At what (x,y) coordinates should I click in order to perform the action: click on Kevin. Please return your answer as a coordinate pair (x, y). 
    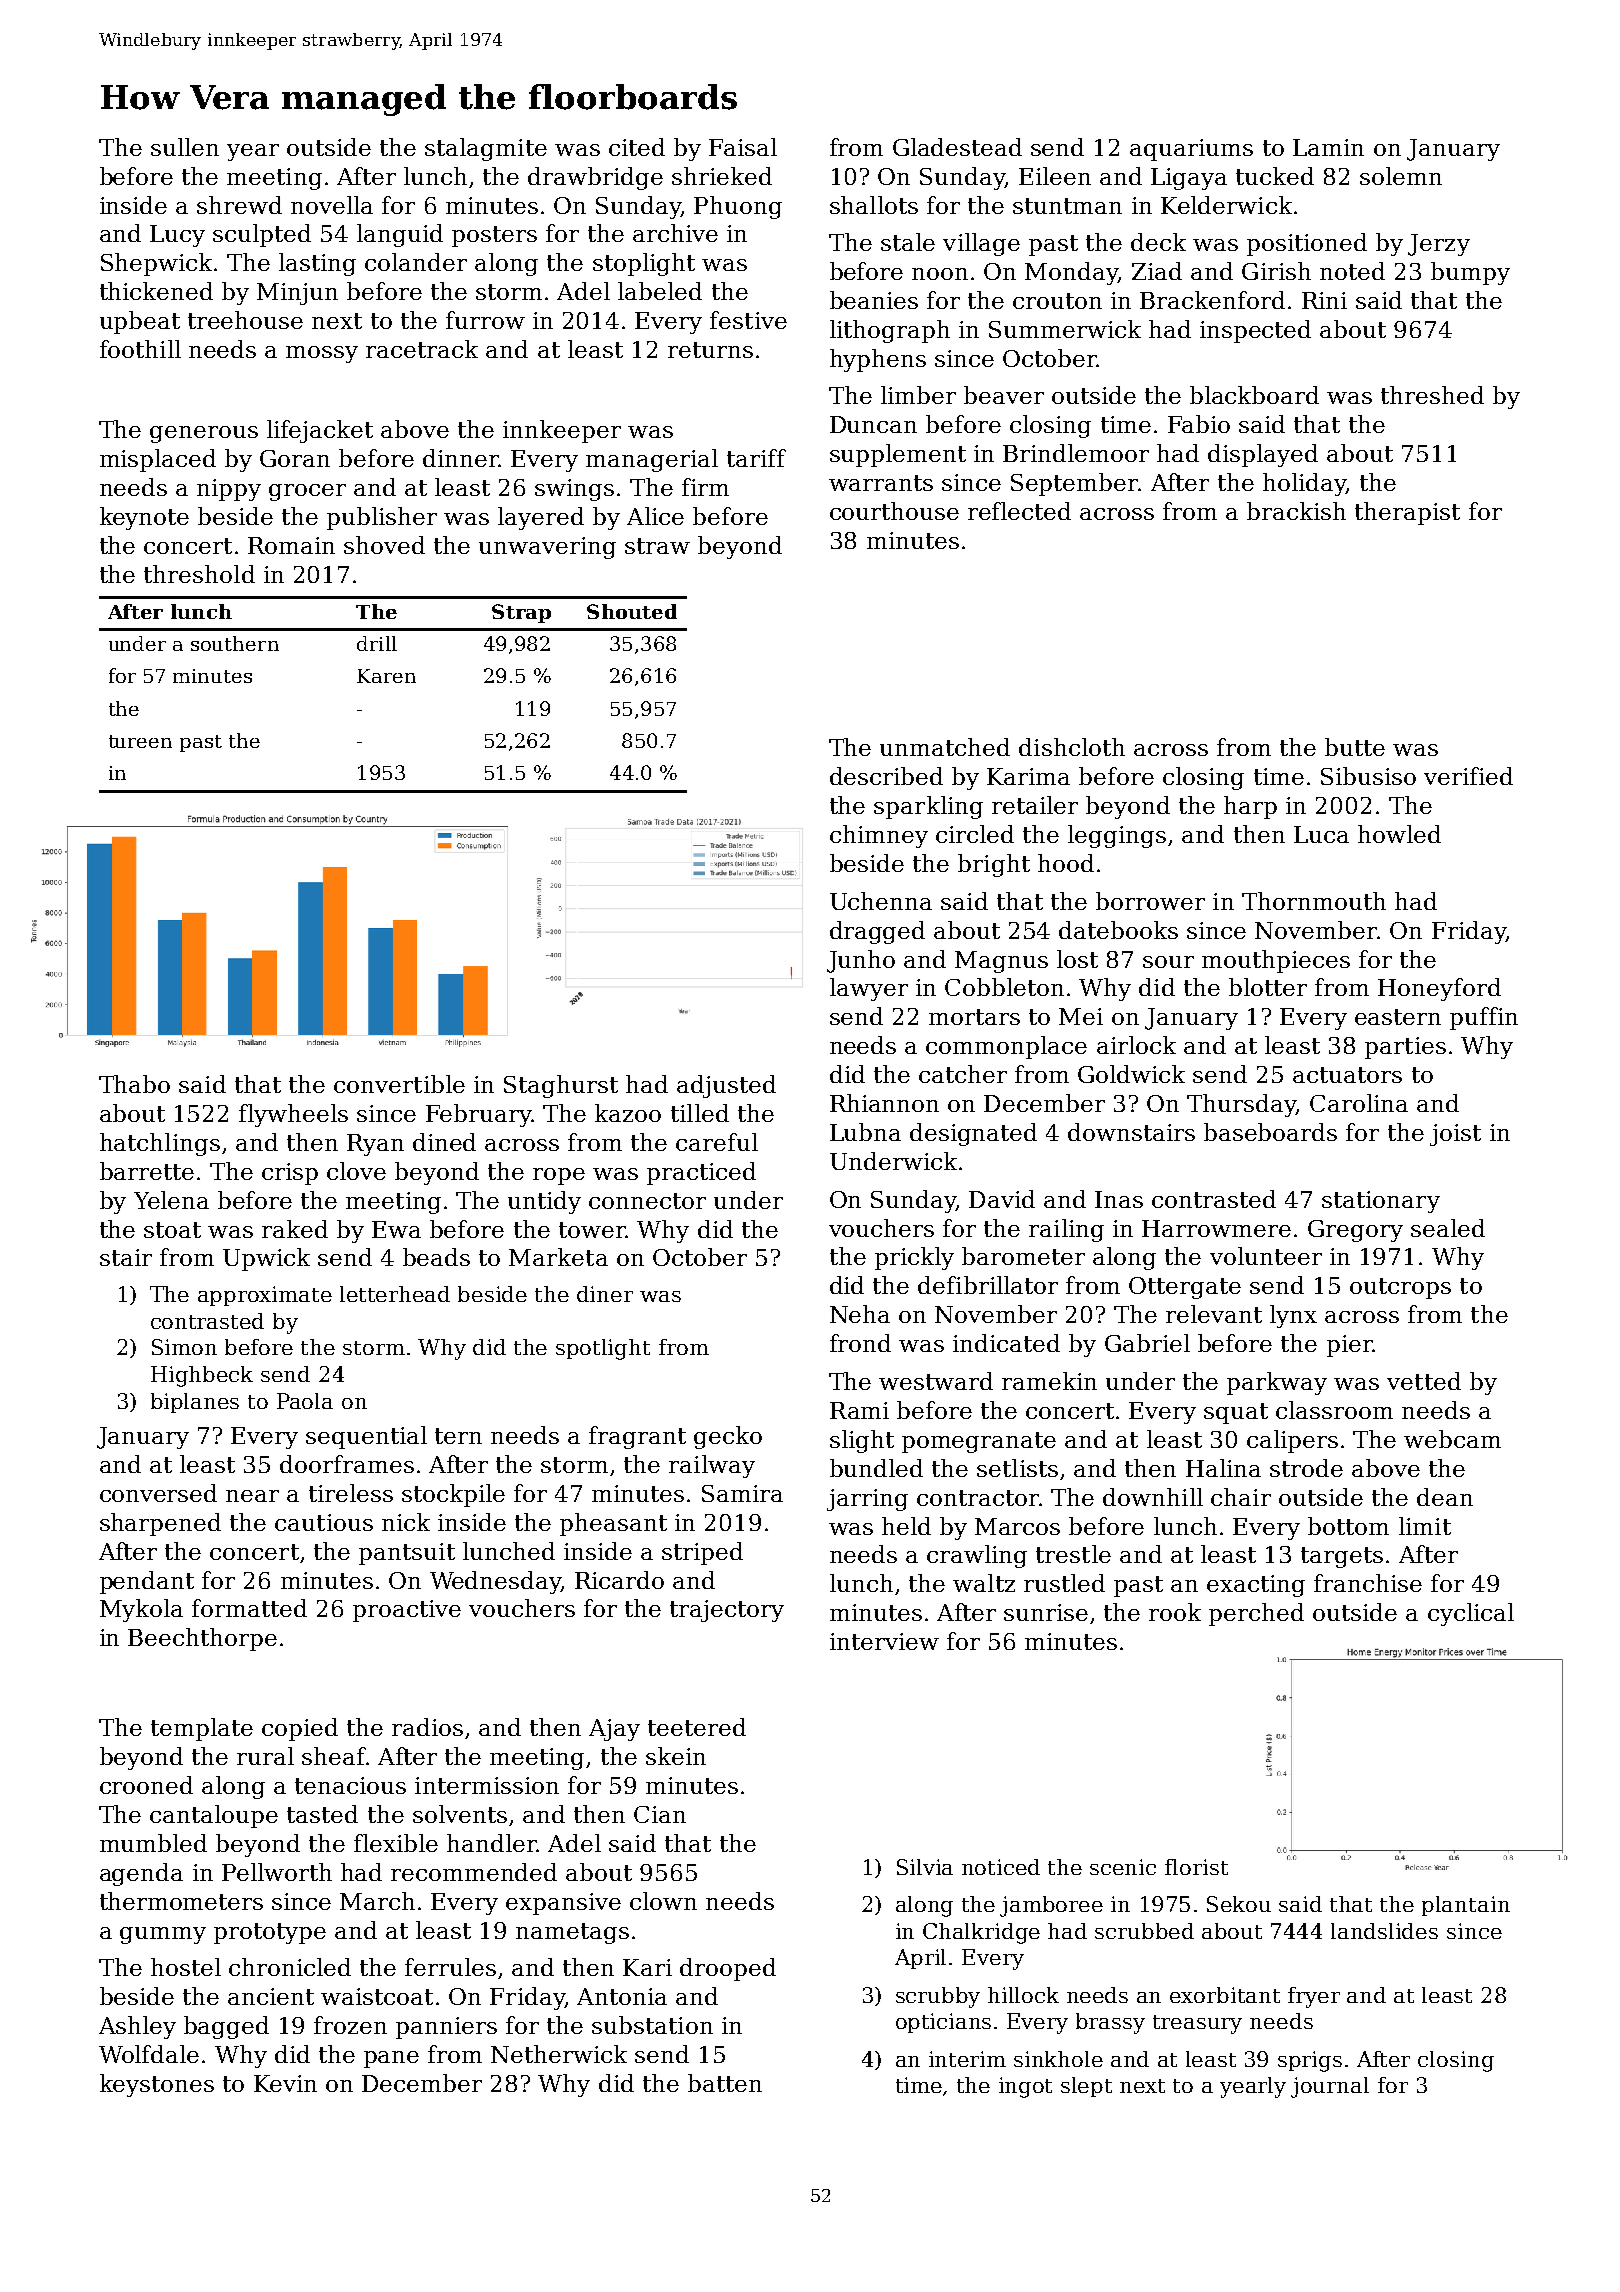
    Looking at the image, I should click on (285, 2083).
